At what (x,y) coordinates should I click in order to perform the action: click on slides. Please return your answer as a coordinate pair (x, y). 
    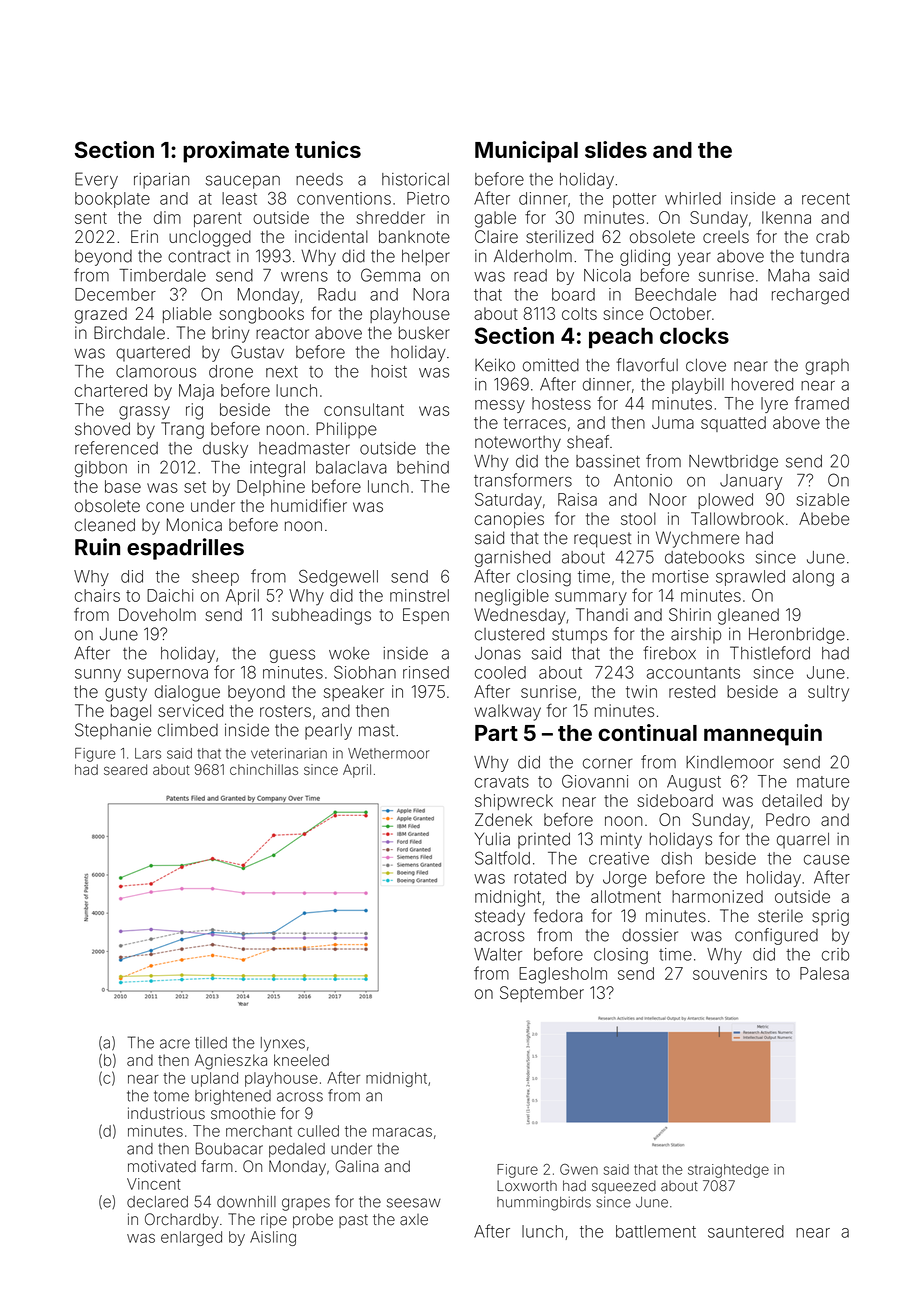
    Looking at the image, I should click on (616, 149).
